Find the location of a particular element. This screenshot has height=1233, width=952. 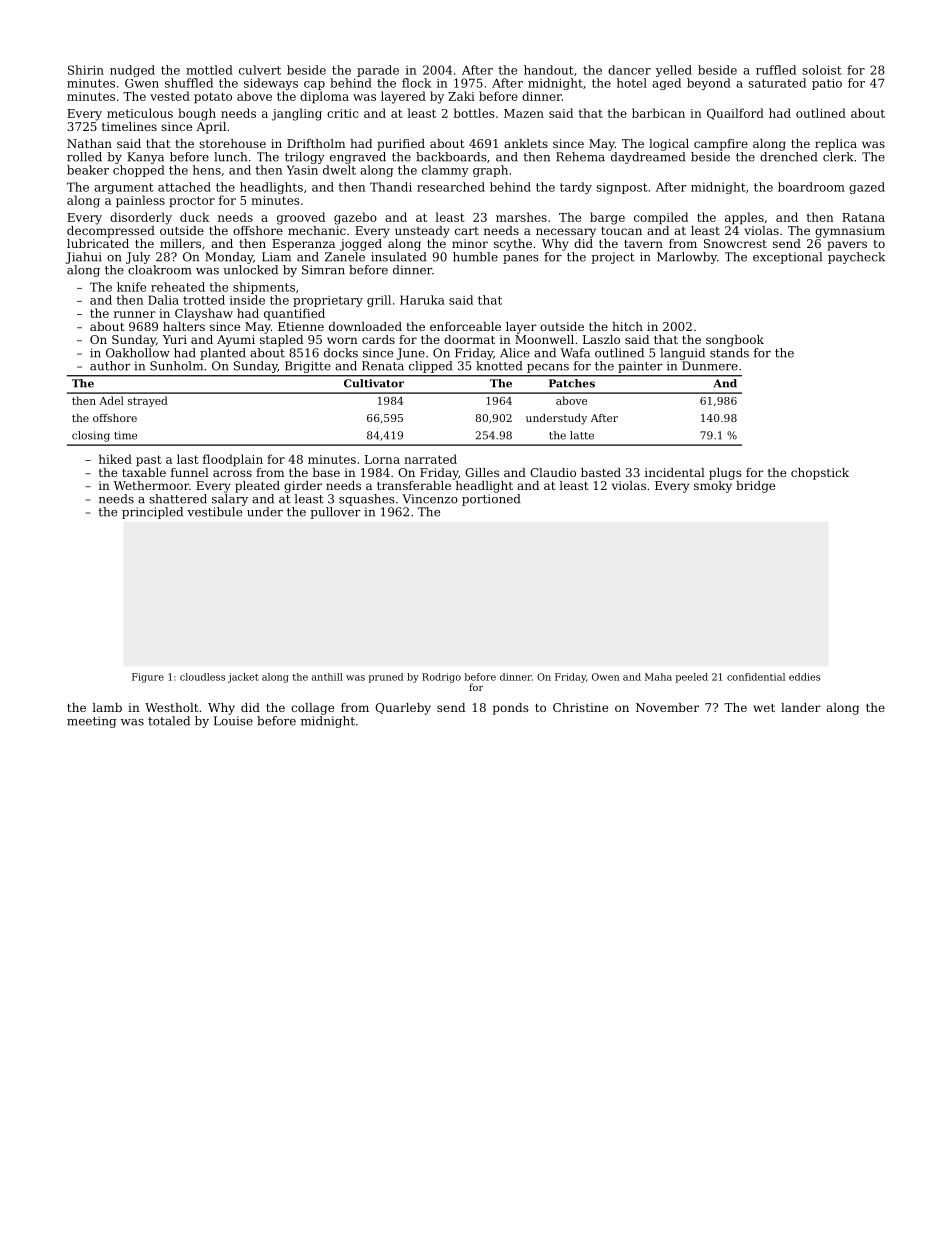

scythe is located at coordinates (513, 245).
